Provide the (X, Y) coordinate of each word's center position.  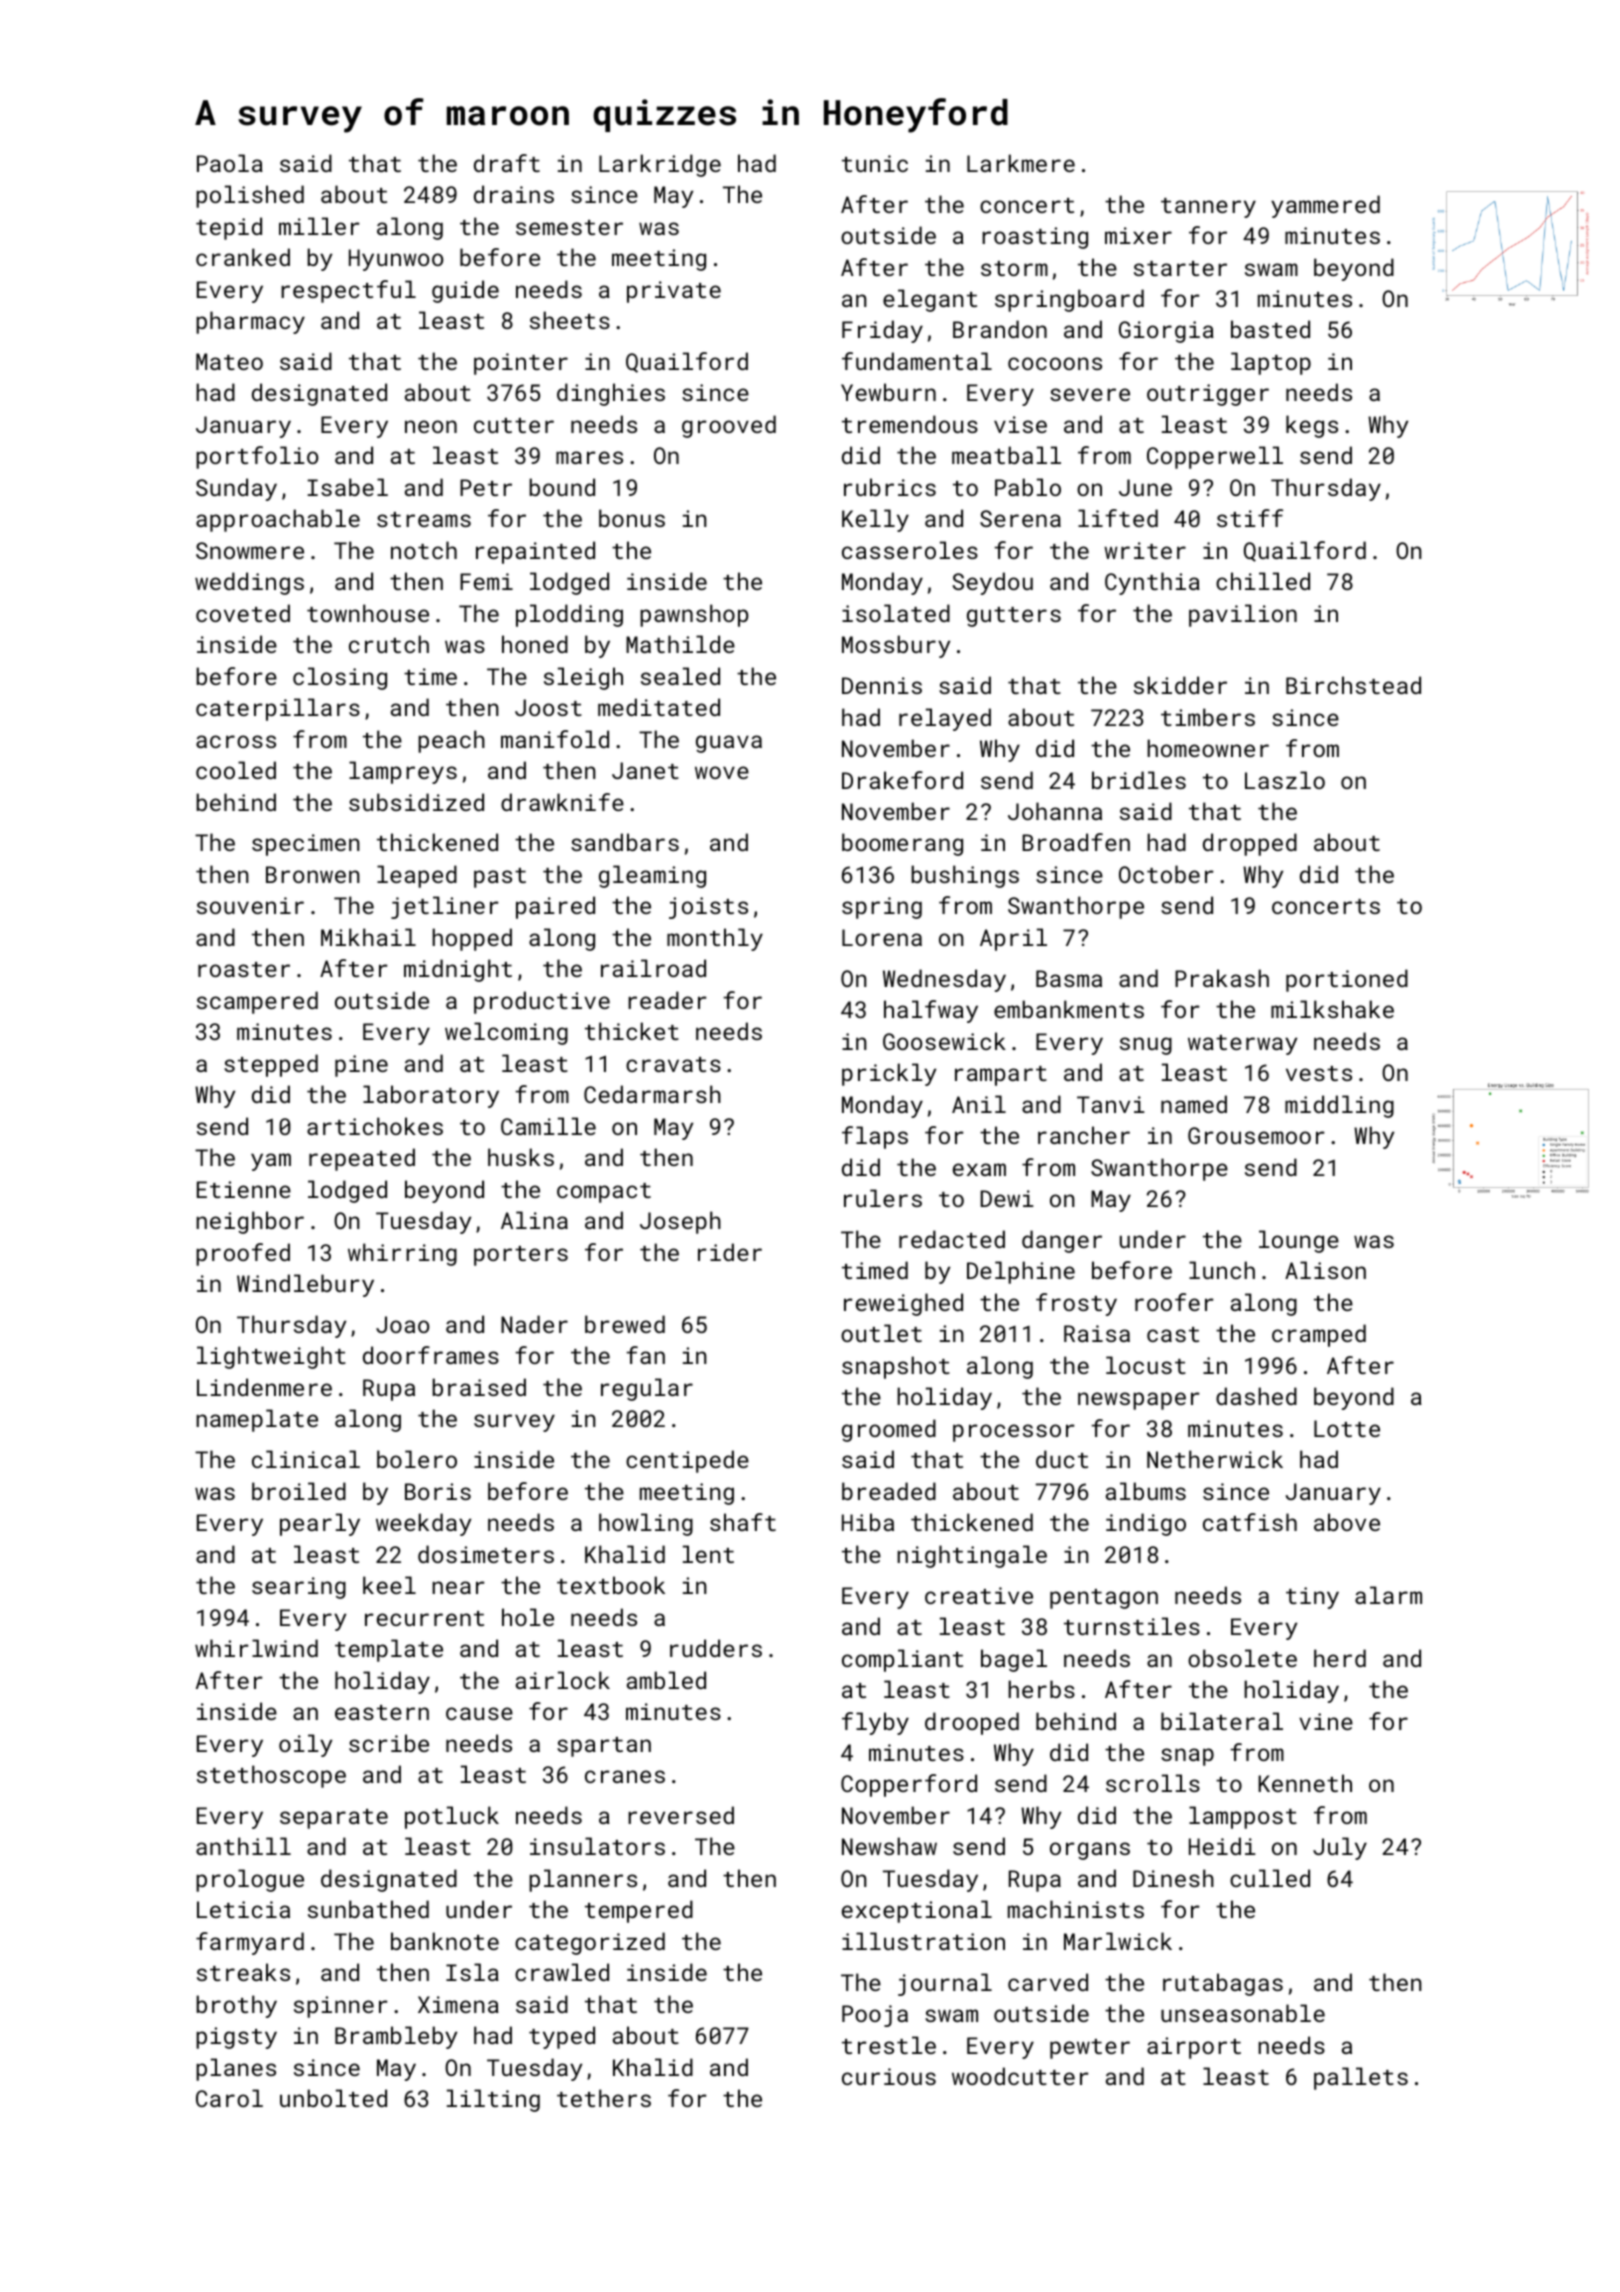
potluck (452, 1817)
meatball (1006, 455)
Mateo (229, 361)
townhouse (368, 613)
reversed (681, 1815)
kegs (1312, 426)
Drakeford (902, 780)
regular (647, 1389)
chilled (1263, 581)
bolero (417, 1459)
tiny (1312, 1598)
